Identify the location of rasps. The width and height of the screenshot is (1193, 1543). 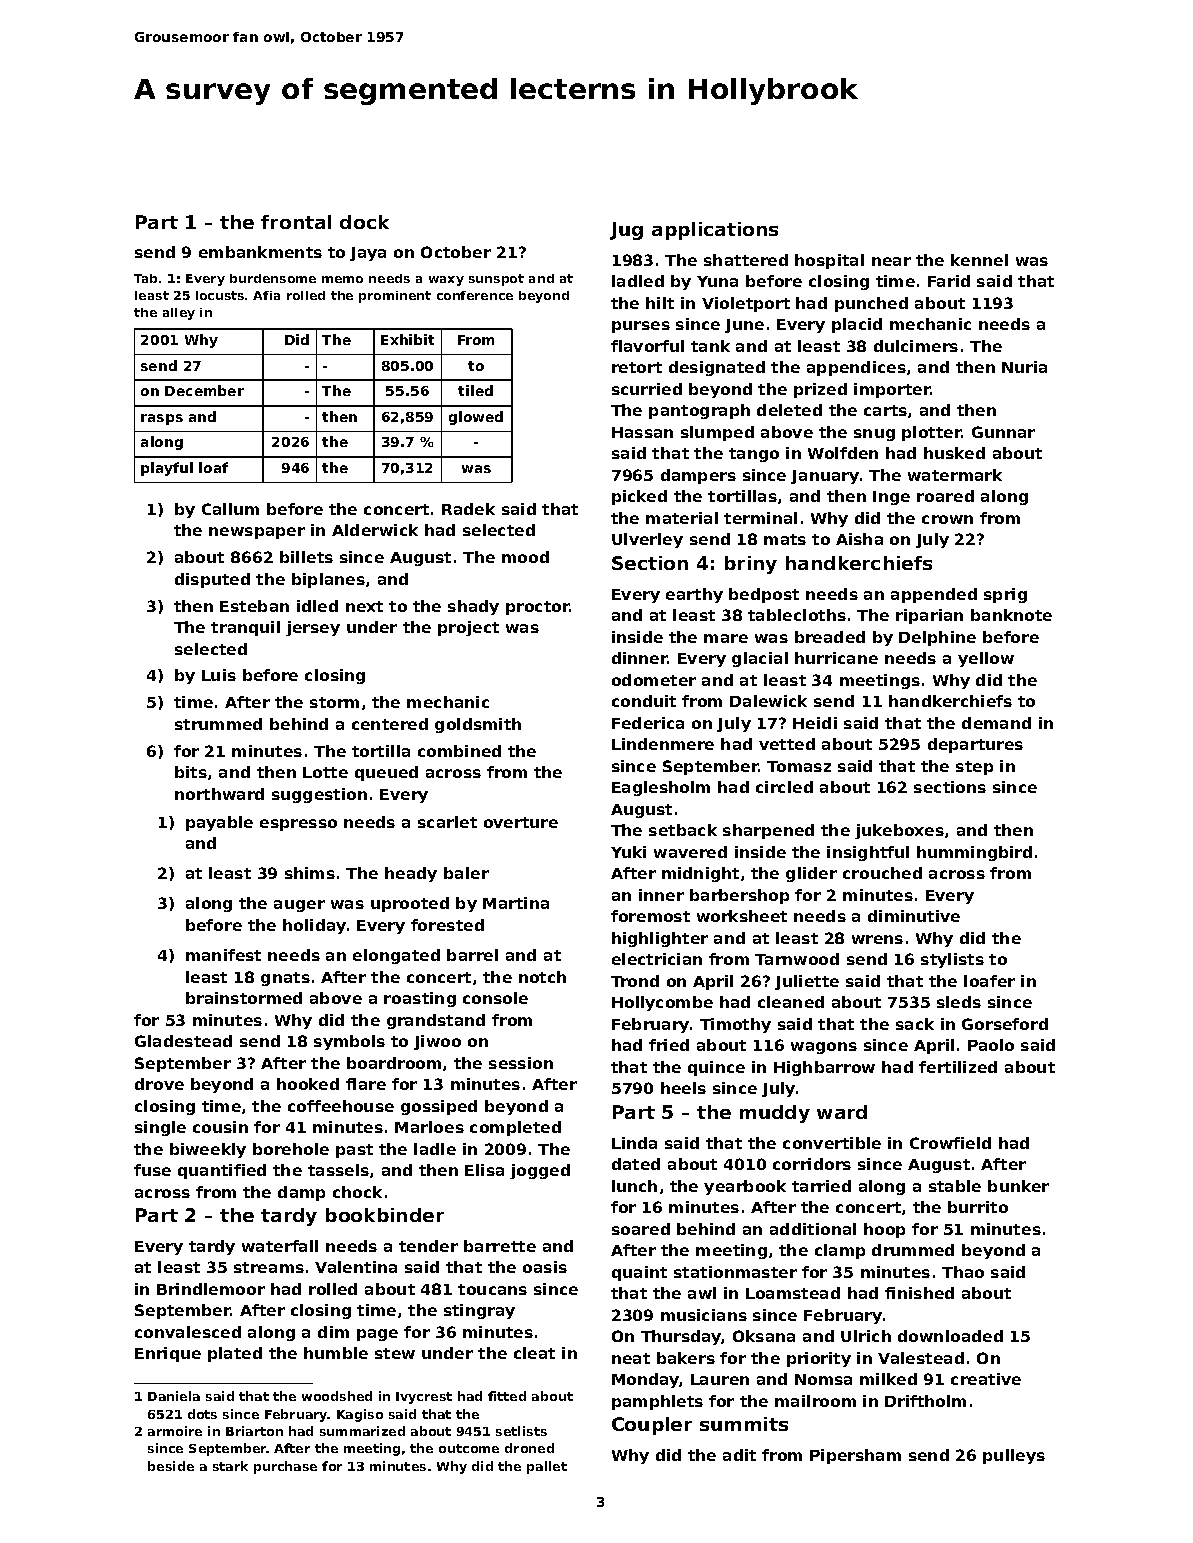
(162, 419).
